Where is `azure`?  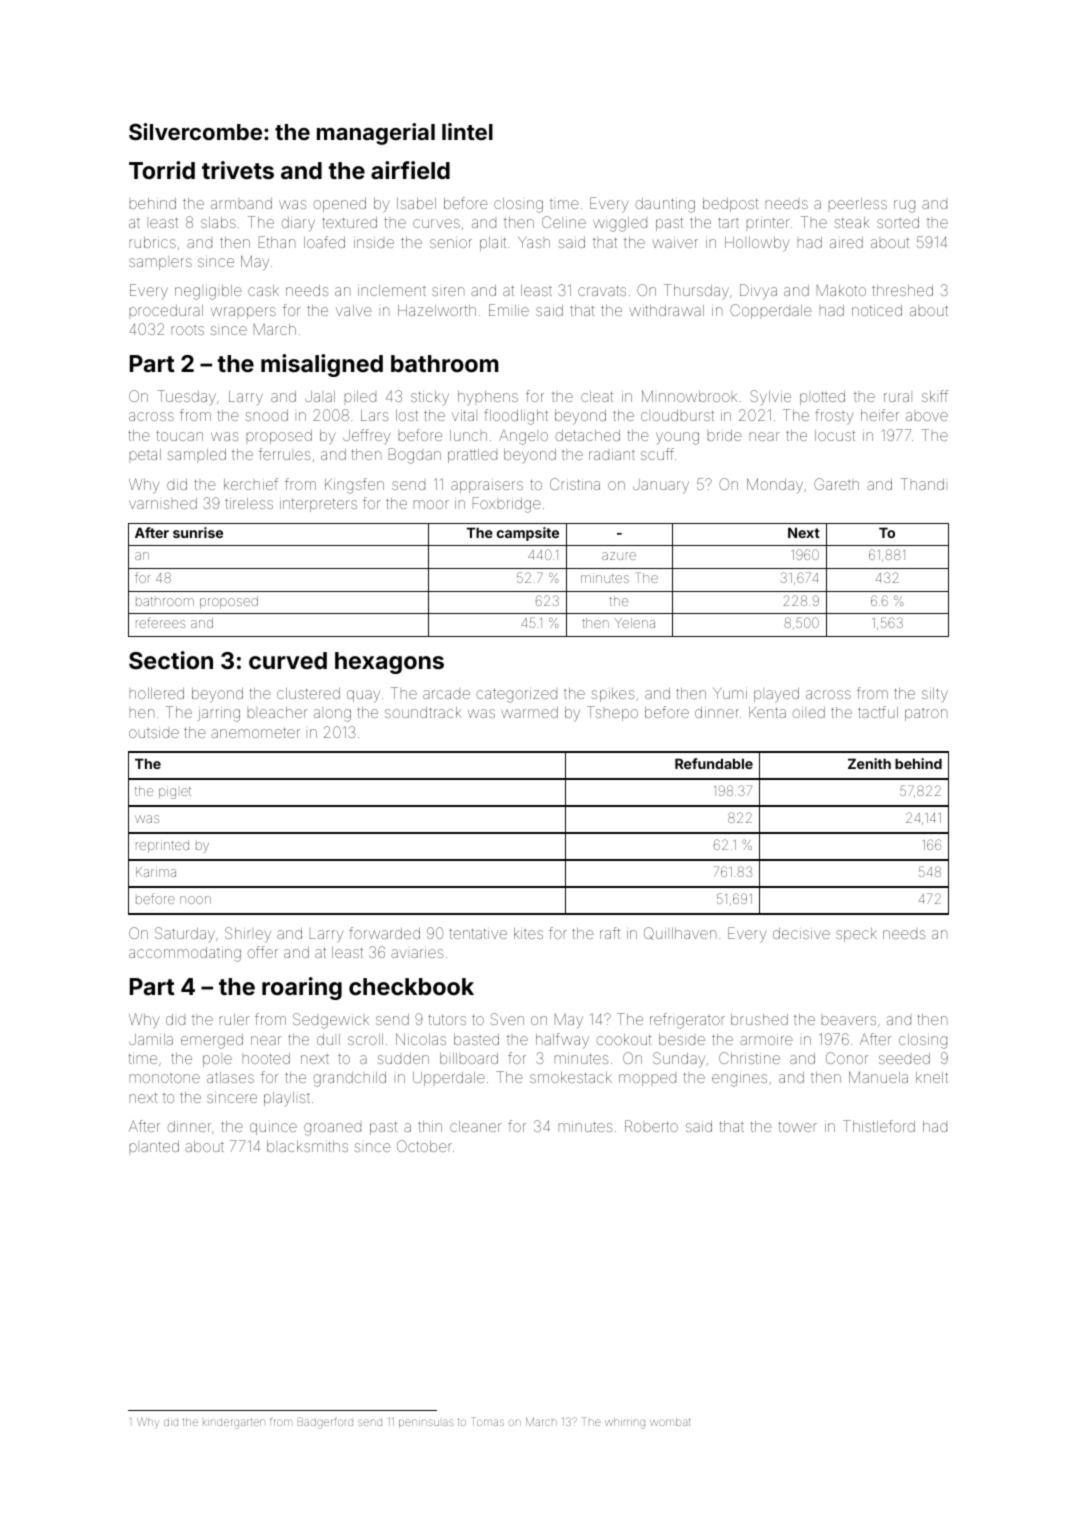 azure is located at coordinates (619, 556).
